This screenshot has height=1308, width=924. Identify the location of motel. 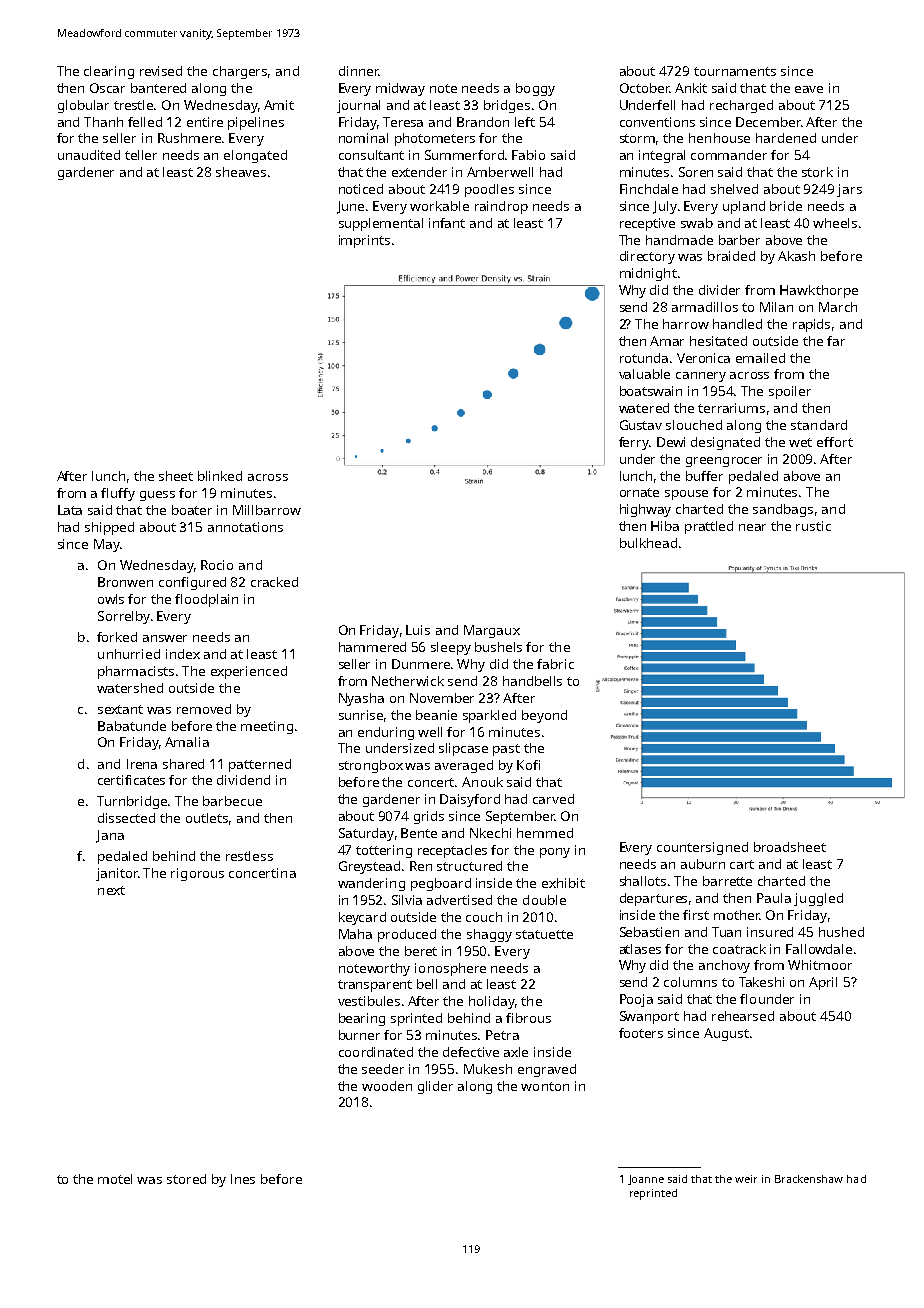
(115, 1179).
